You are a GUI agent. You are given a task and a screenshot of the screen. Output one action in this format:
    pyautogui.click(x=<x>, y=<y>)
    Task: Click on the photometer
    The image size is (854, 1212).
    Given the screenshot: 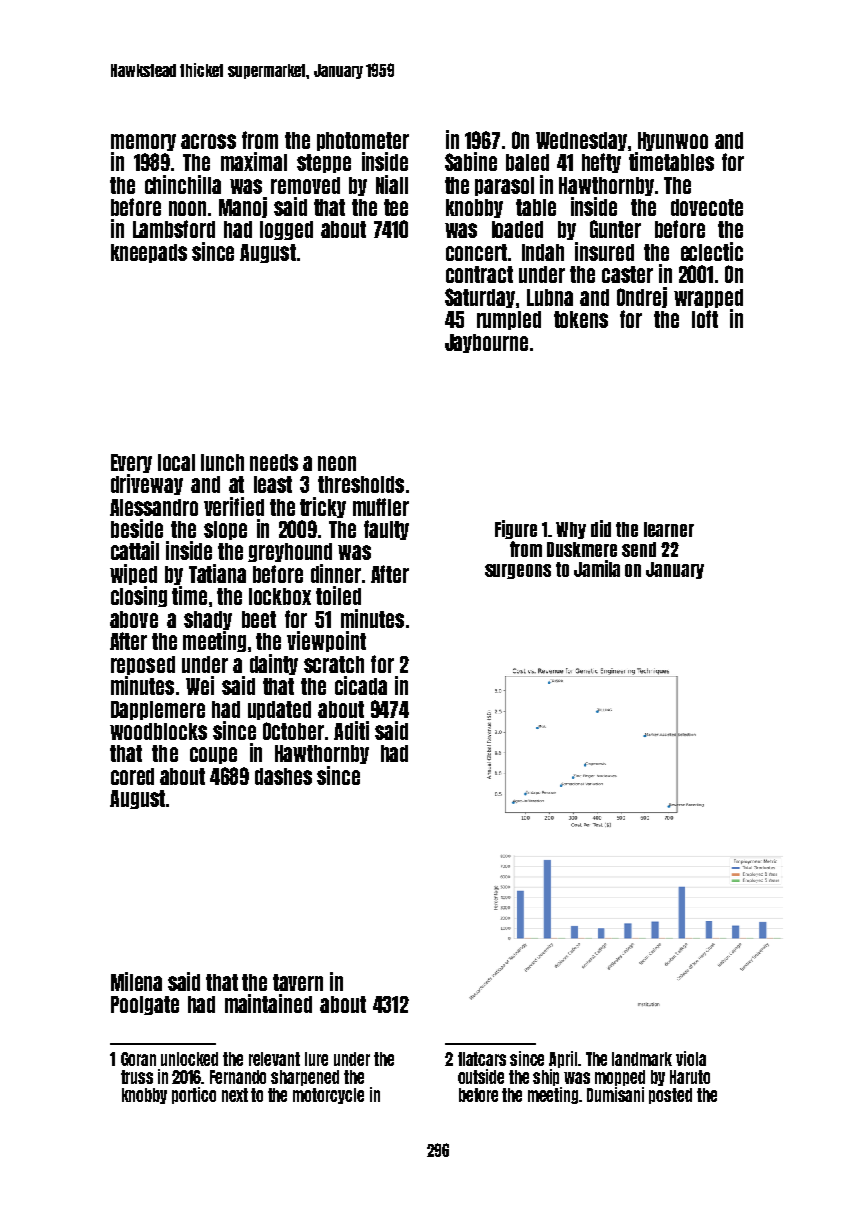 What is the action you would take?
    pyautogui.click(x=363, y=141)
